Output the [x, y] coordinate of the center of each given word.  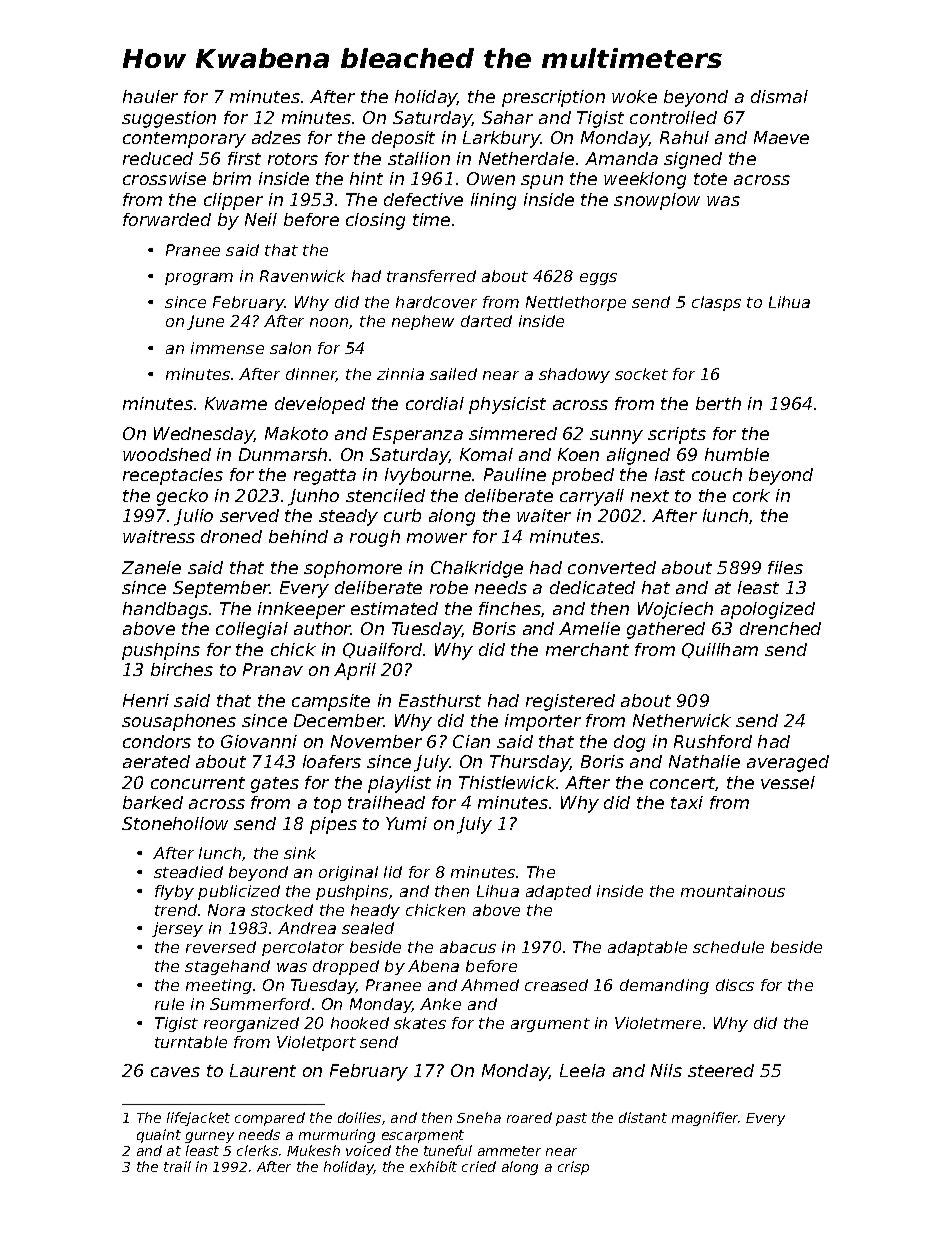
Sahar [507, 117]
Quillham [720, 650]
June [205, 322]
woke [634, 96]
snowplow [657, 201]
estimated [394, 608]
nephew [423, 322]
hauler [150, 96]
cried [479, 1166]
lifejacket [198, 1119]
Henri [146, 700]
